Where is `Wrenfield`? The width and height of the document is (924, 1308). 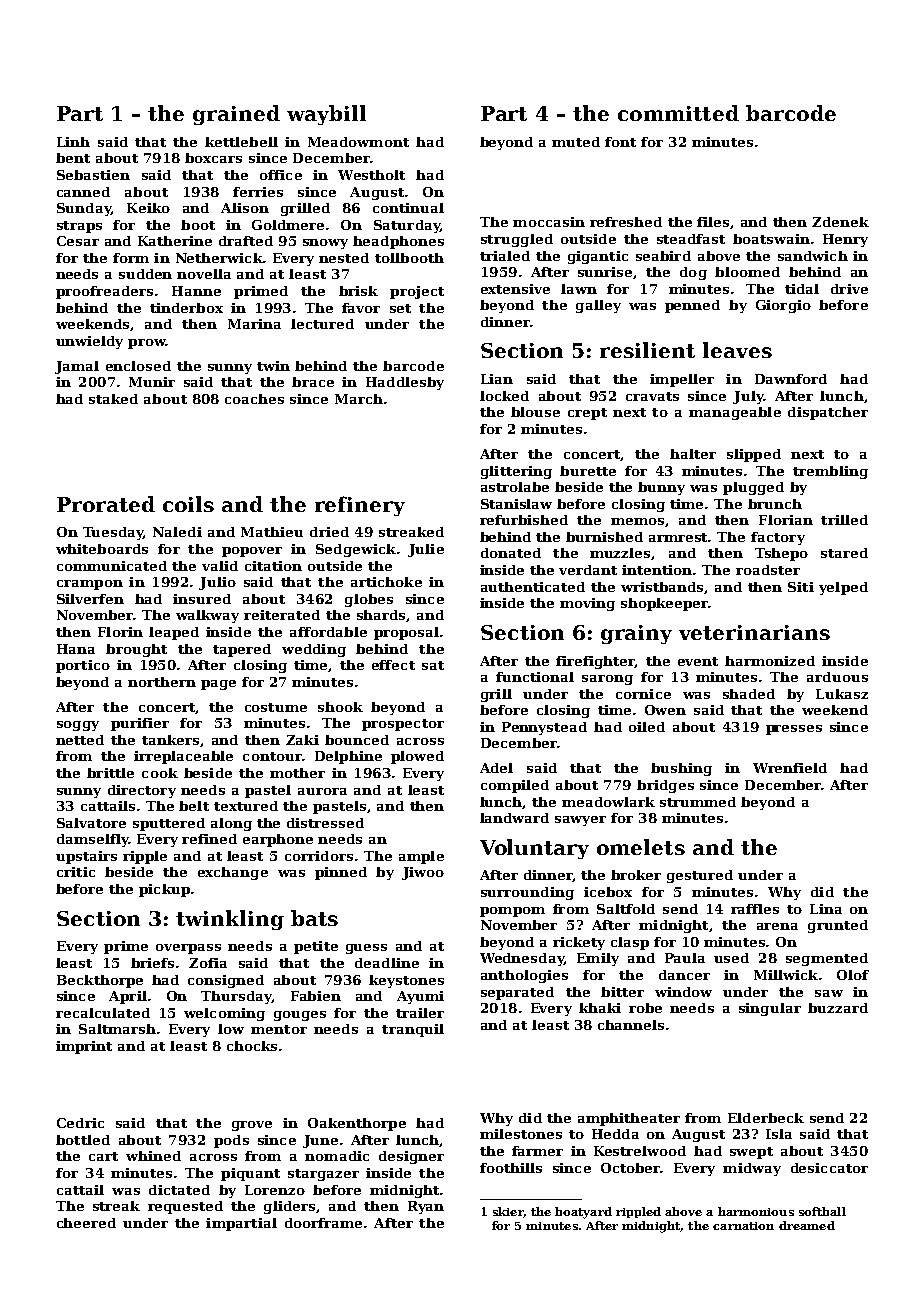 Wrenfield is located at coordinates (790, 768).
